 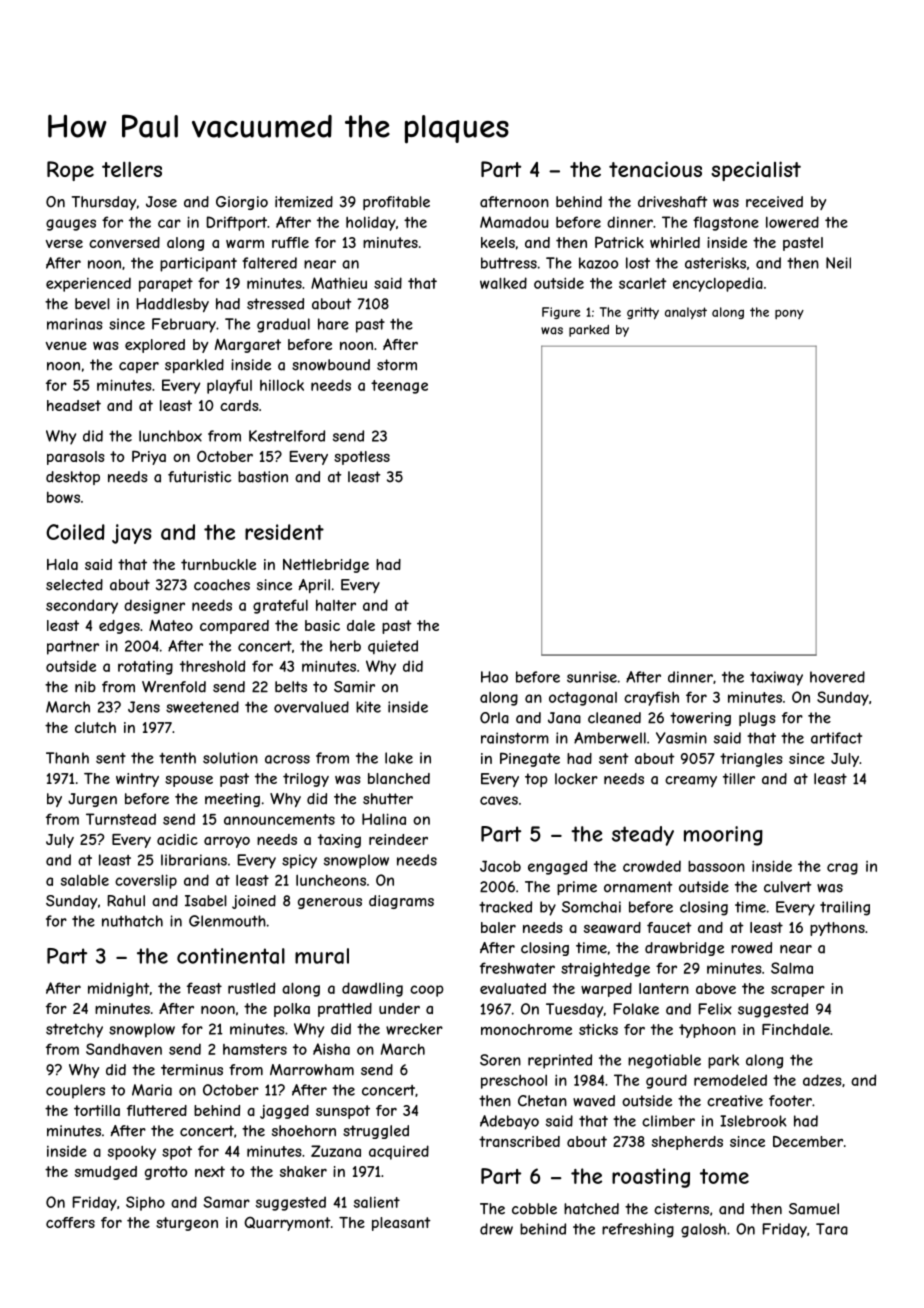 I want to click on flagstone, so click(x=726, y=223).
